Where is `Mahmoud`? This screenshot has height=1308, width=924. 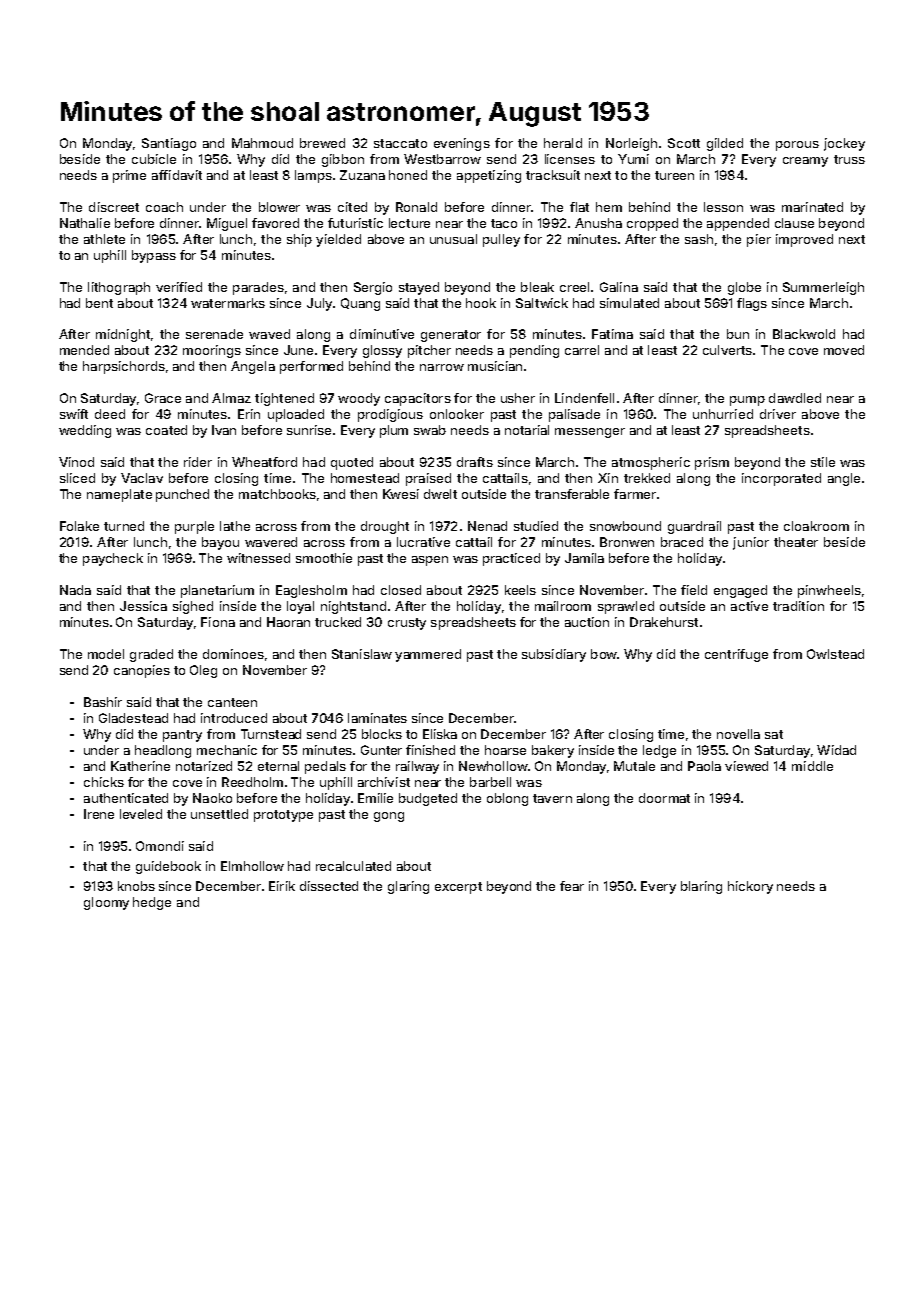
Mahmoud is located at coordinates (262, 143).
